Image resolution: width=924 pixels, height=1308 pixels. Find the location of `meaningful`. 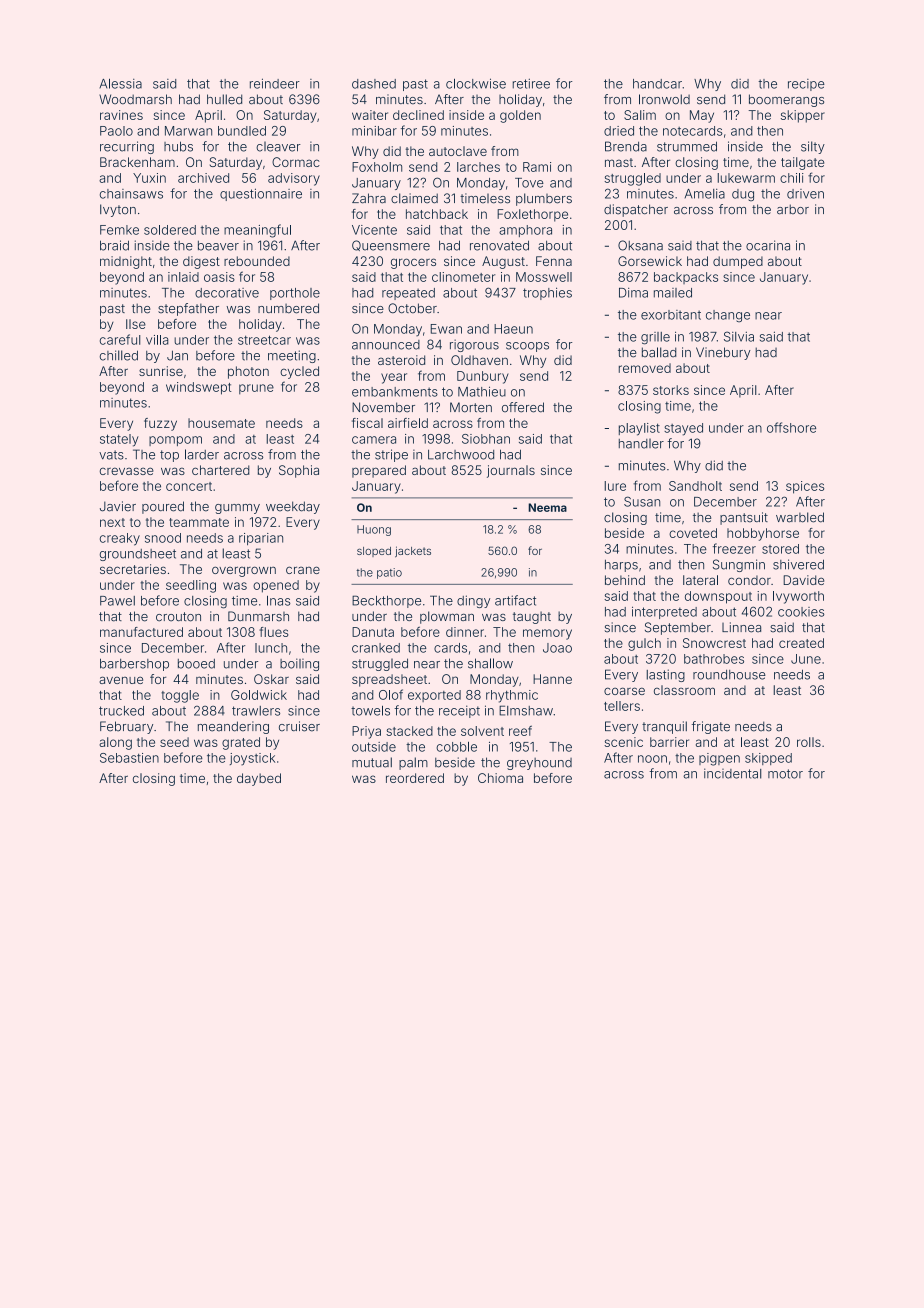

meaningful is located at coordinates (257, 231).
